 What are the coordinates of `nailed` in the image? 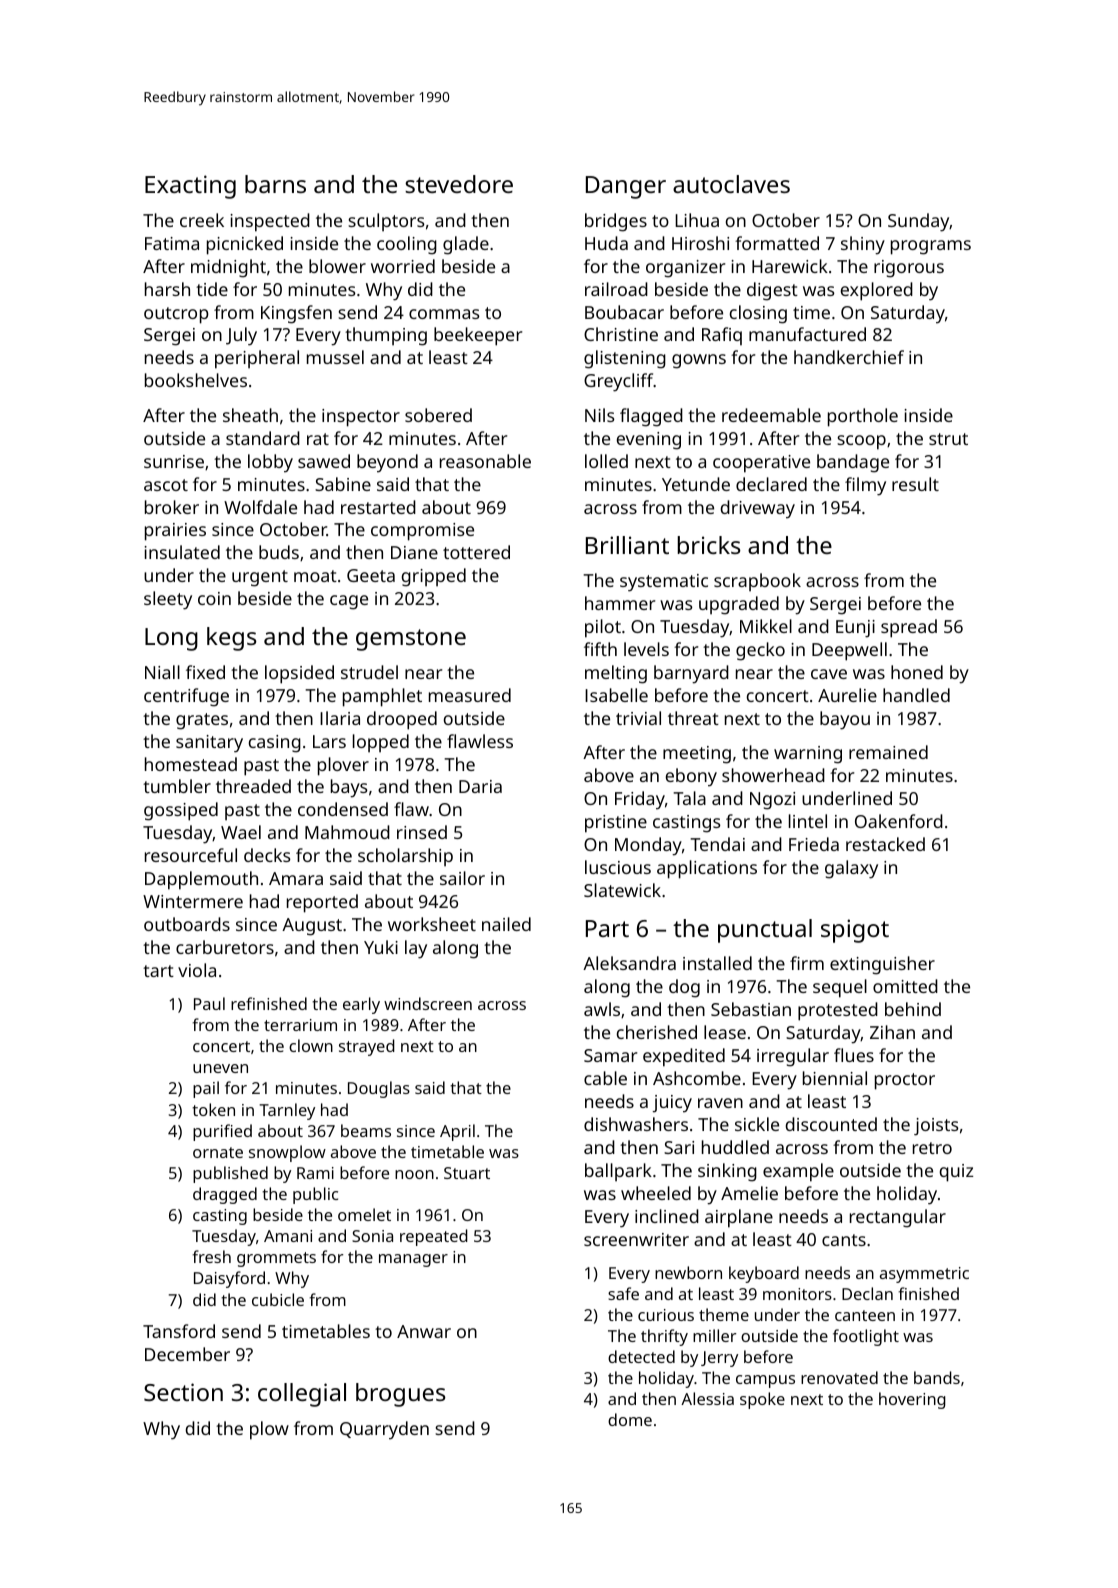 It's located at (506, 924).
